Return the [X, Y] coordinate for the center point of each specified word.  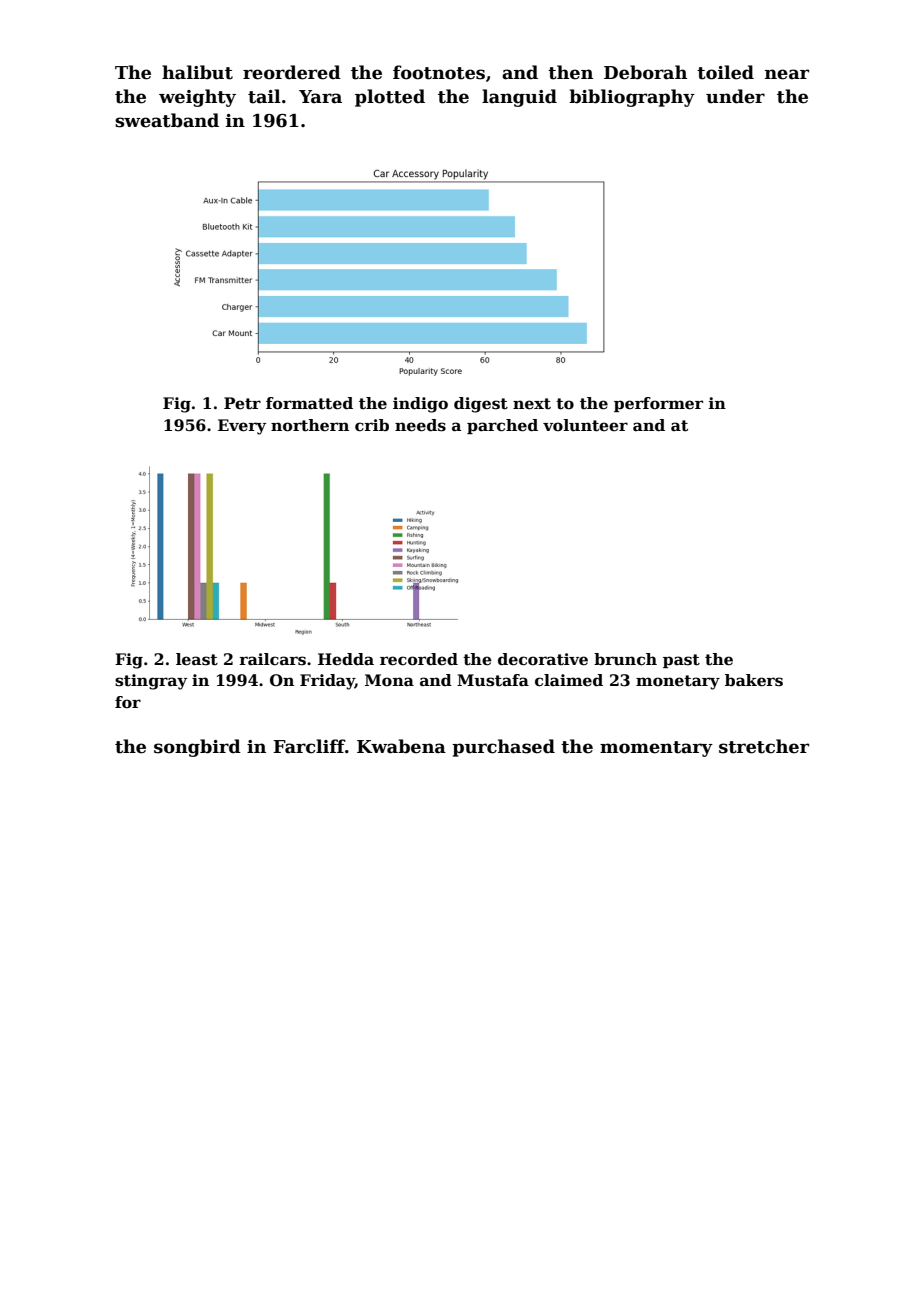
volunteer [585, 425]
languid [519, 98]
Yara [320, 97]
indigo [420, 405]
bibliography [632, 98]
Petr [242, 403]
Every [242, 427]
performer [658, 404]
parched [502, 426]
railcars [272, 659]
